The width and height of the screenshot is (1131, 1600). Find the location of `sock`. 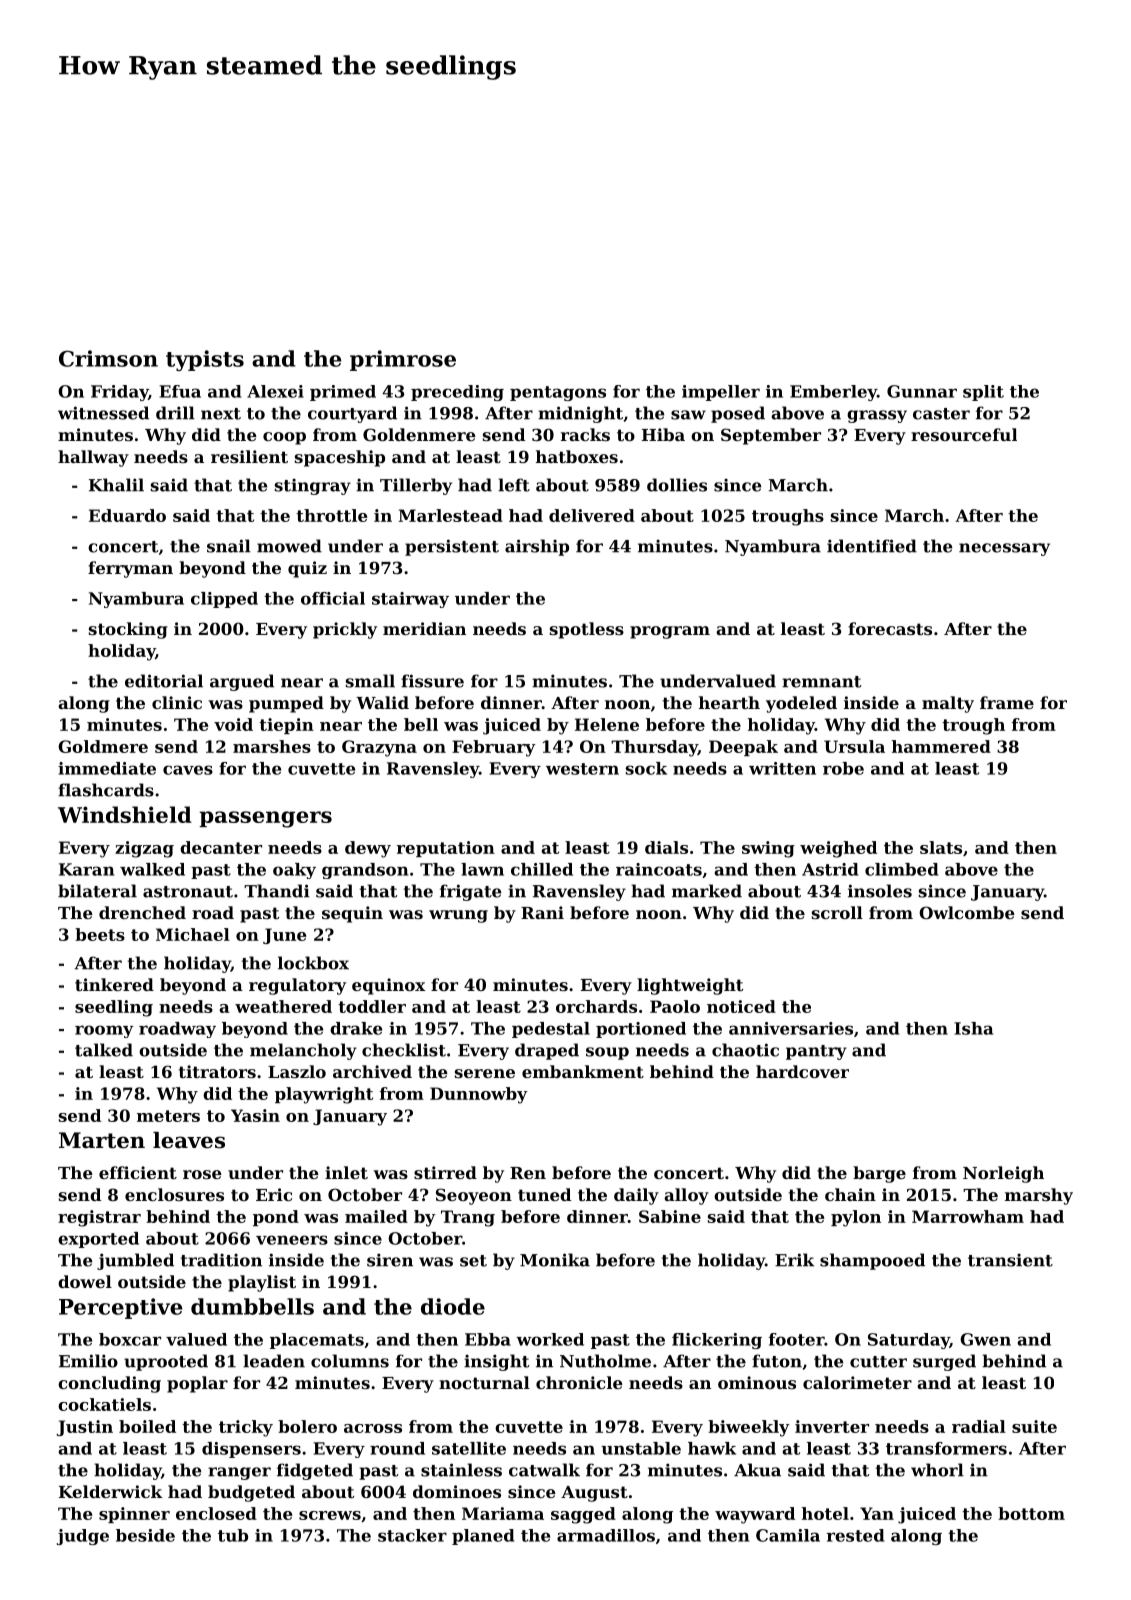

sock is located at coordinates (646, 768).
